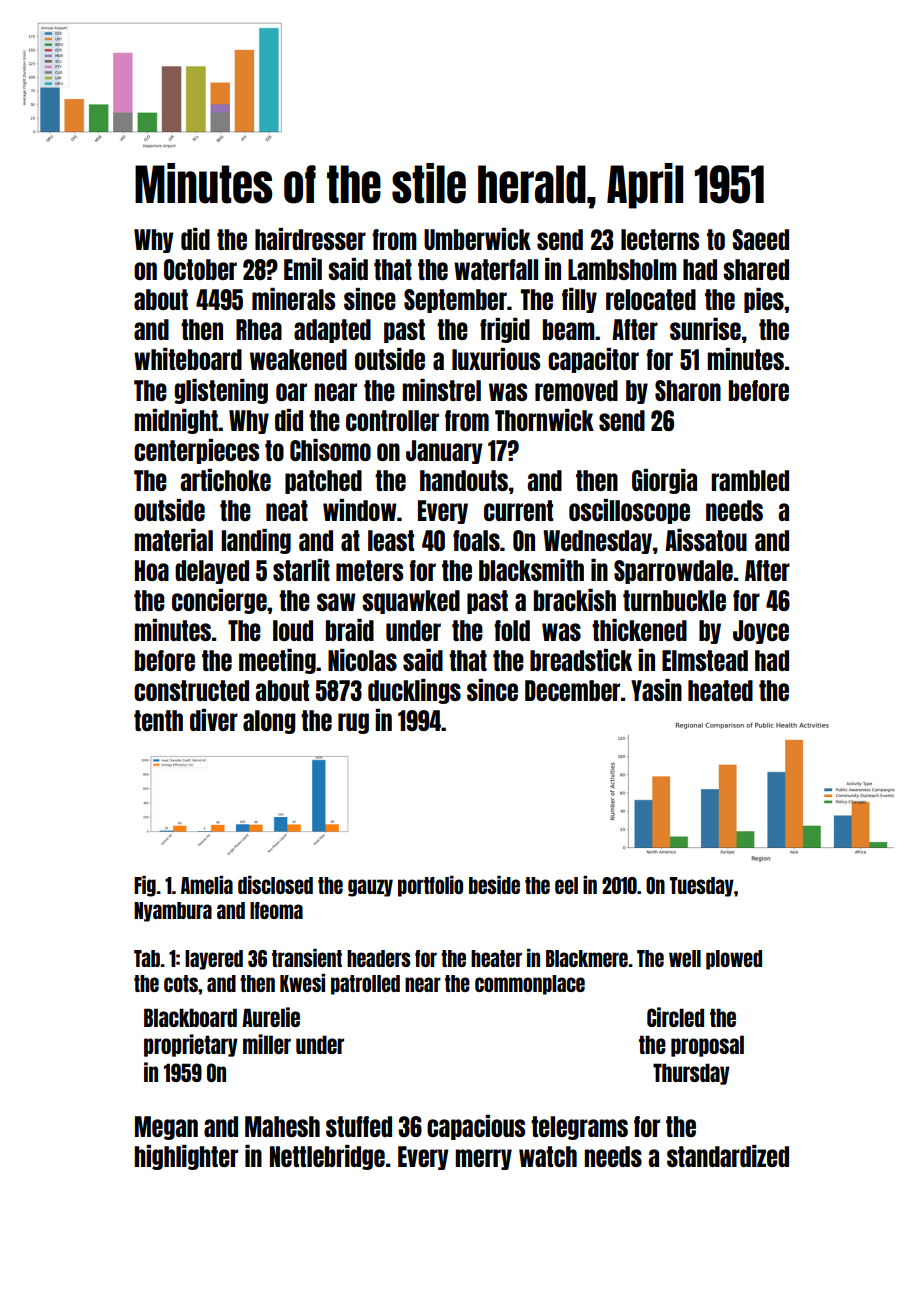  Describe the element at coordinates (259, 329) in the screenshot. I see `Rhea` at that location.
